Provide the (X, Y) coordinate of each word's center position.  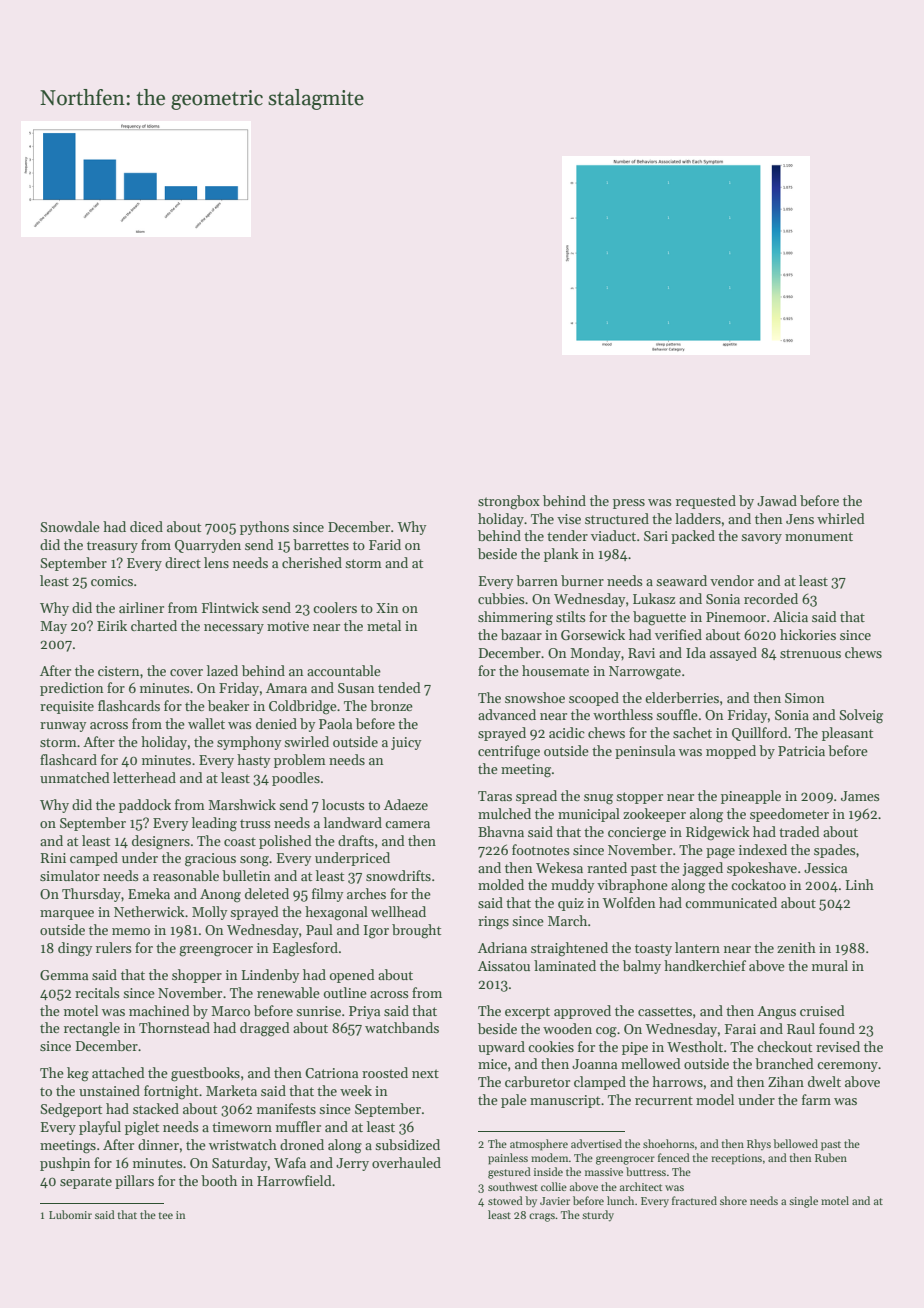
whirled (841, 518)
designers (161, 842)
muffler (298, 1126)
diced (146, 526)
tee (165, 1215)
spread (536, 797)
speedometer (789, 815)
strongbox (509, 502)
